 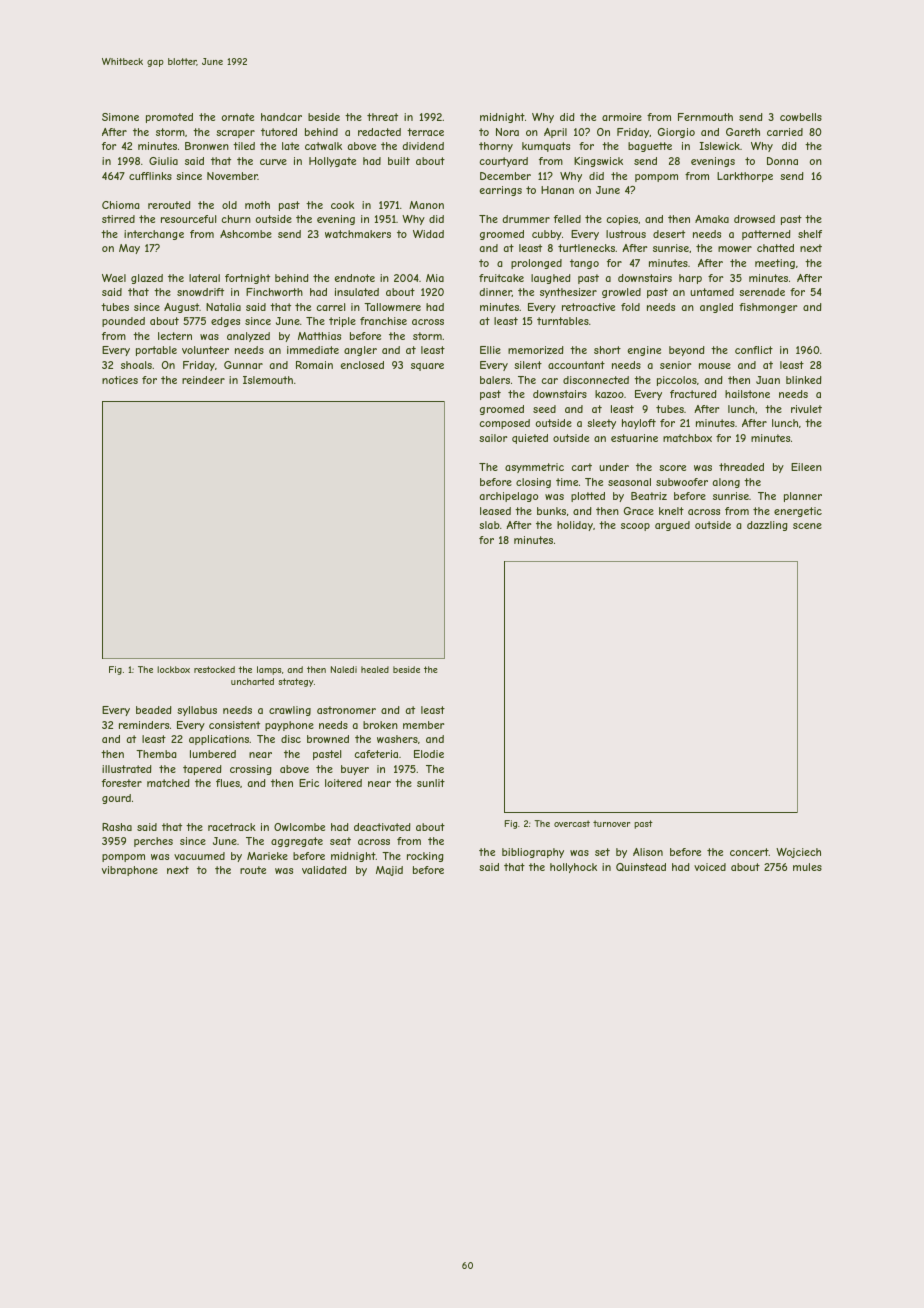 I want to click on Fernmouth, so click(x=705, y=117).
